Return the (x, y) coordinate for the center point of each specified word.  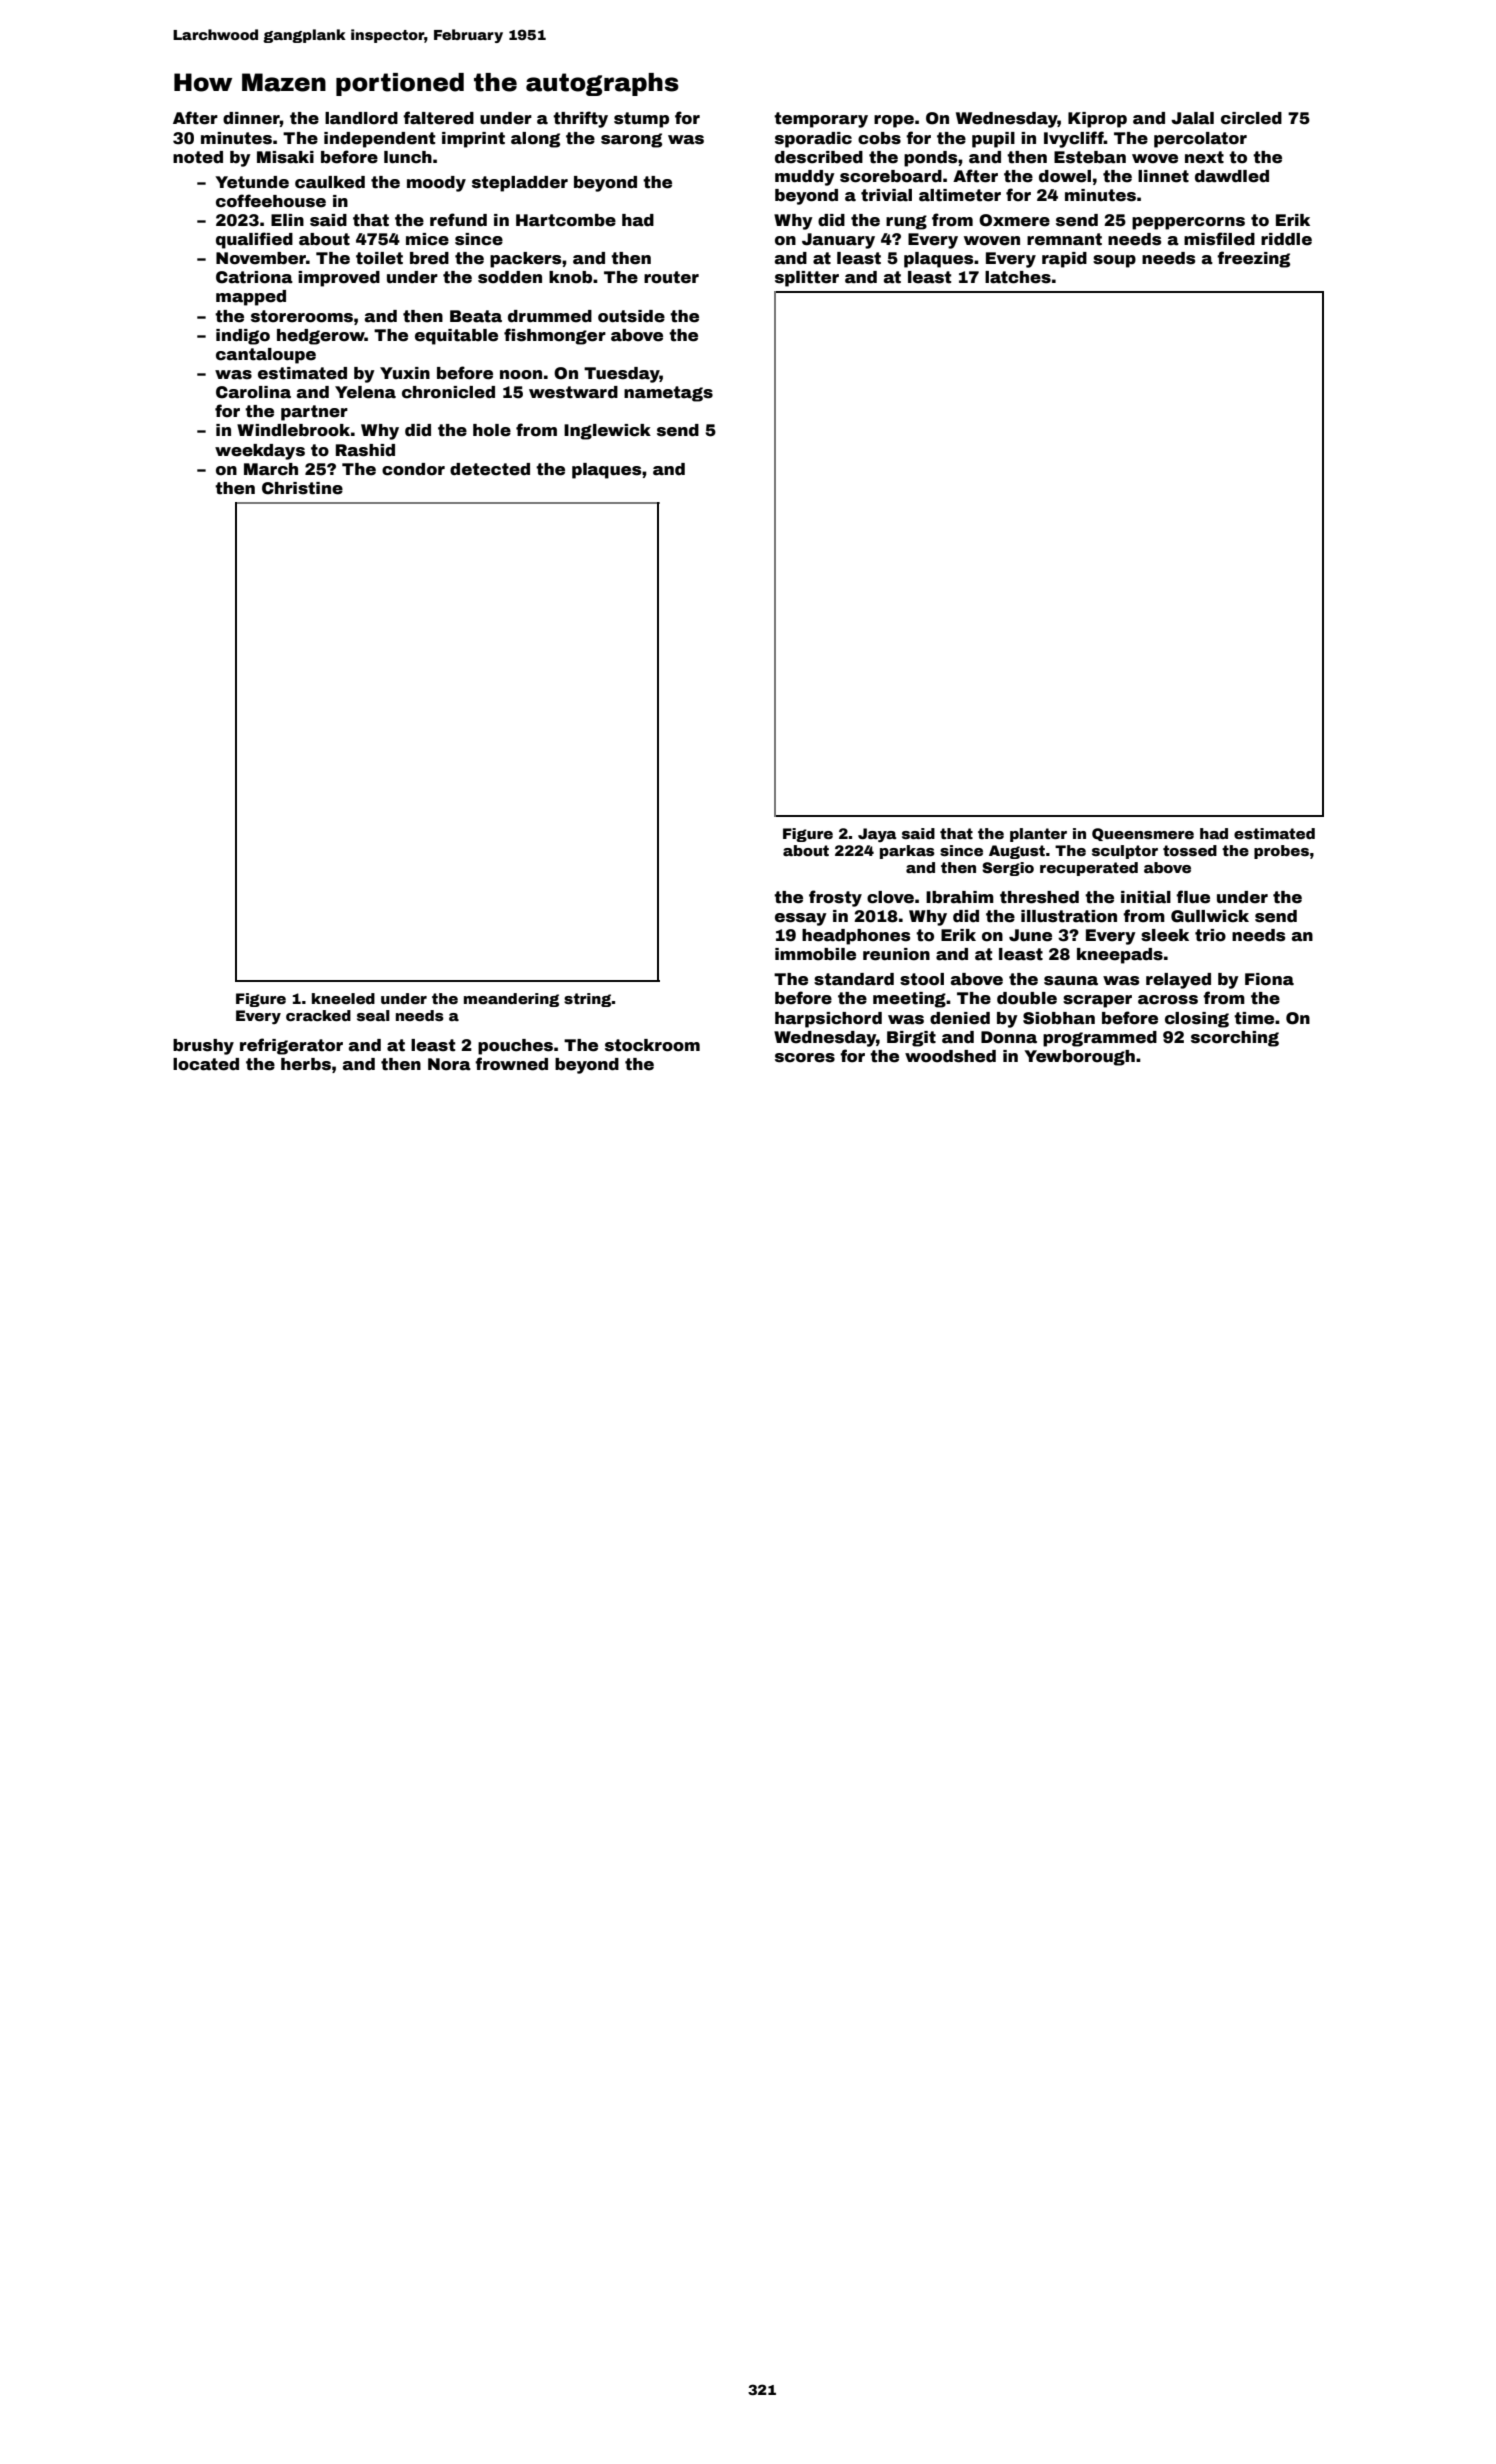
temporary (821, 120)
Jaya (877, 835)
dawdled (1232, 176)
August (1017, 852)
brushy (203, 1047)
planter (1038, 835)
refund (458, 220)
